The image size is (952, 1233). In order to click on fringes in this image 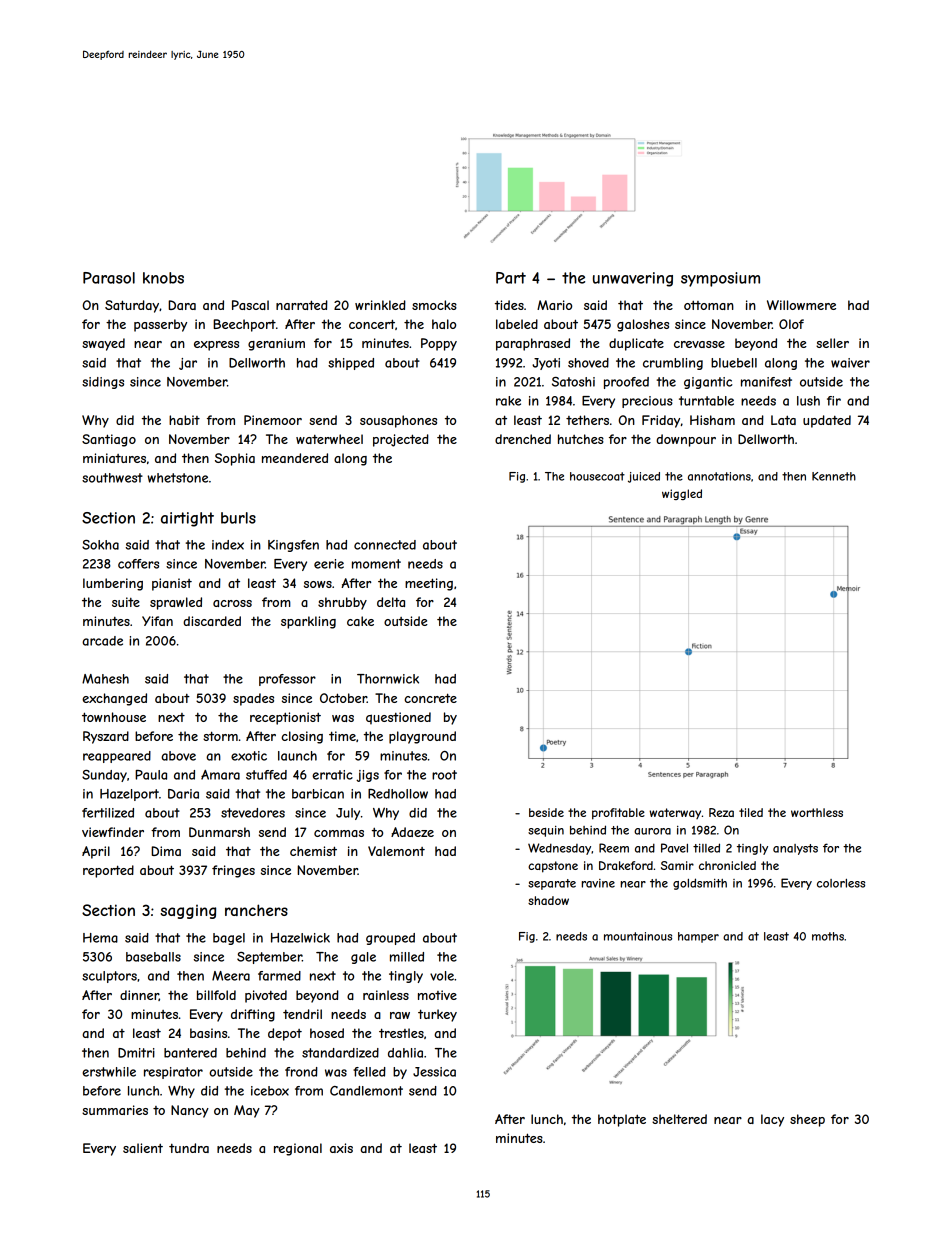, I will do `click(233, 871)`.
